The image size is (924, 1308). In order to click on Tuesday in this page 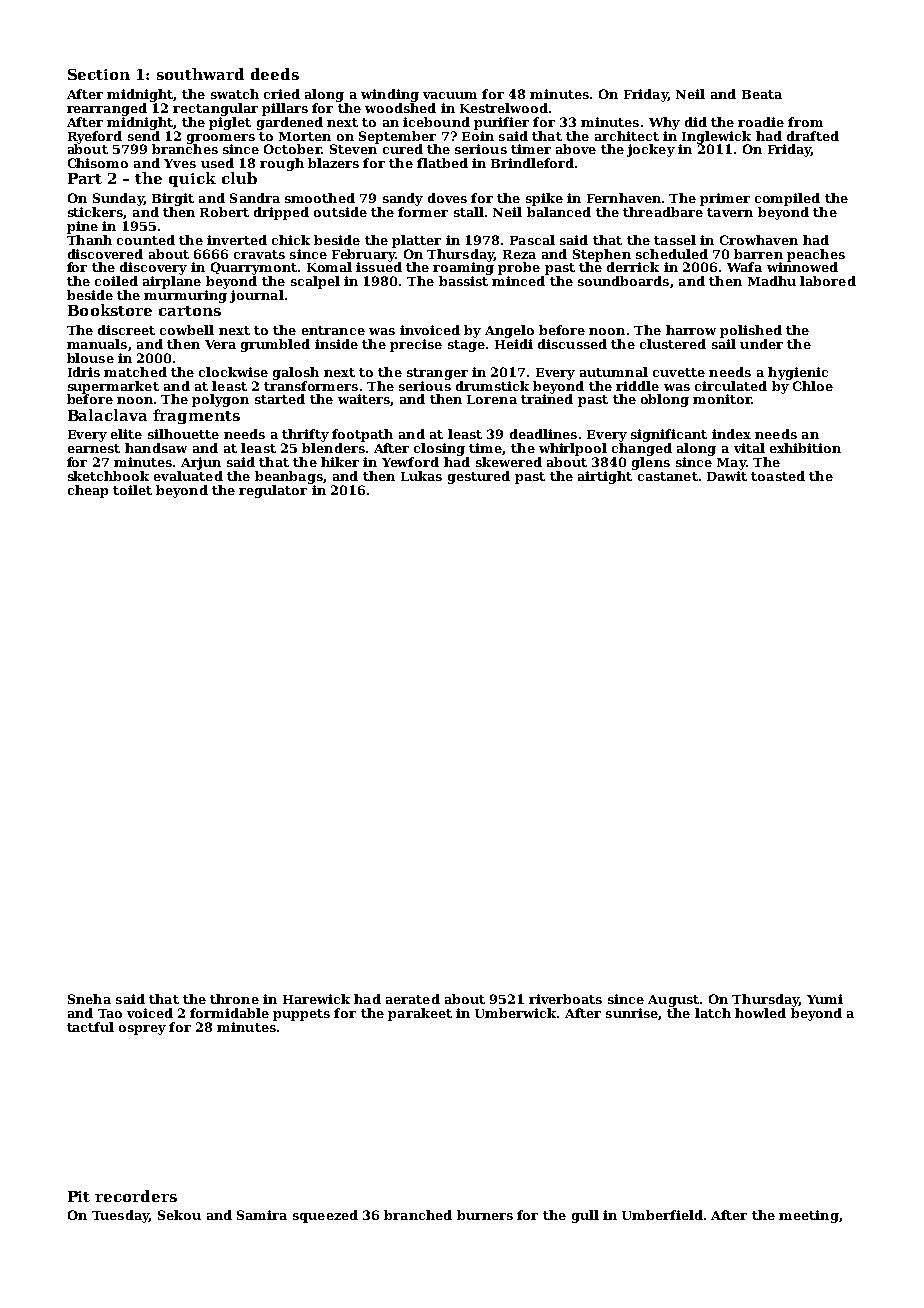, I will do `click(120, 1216)`.
